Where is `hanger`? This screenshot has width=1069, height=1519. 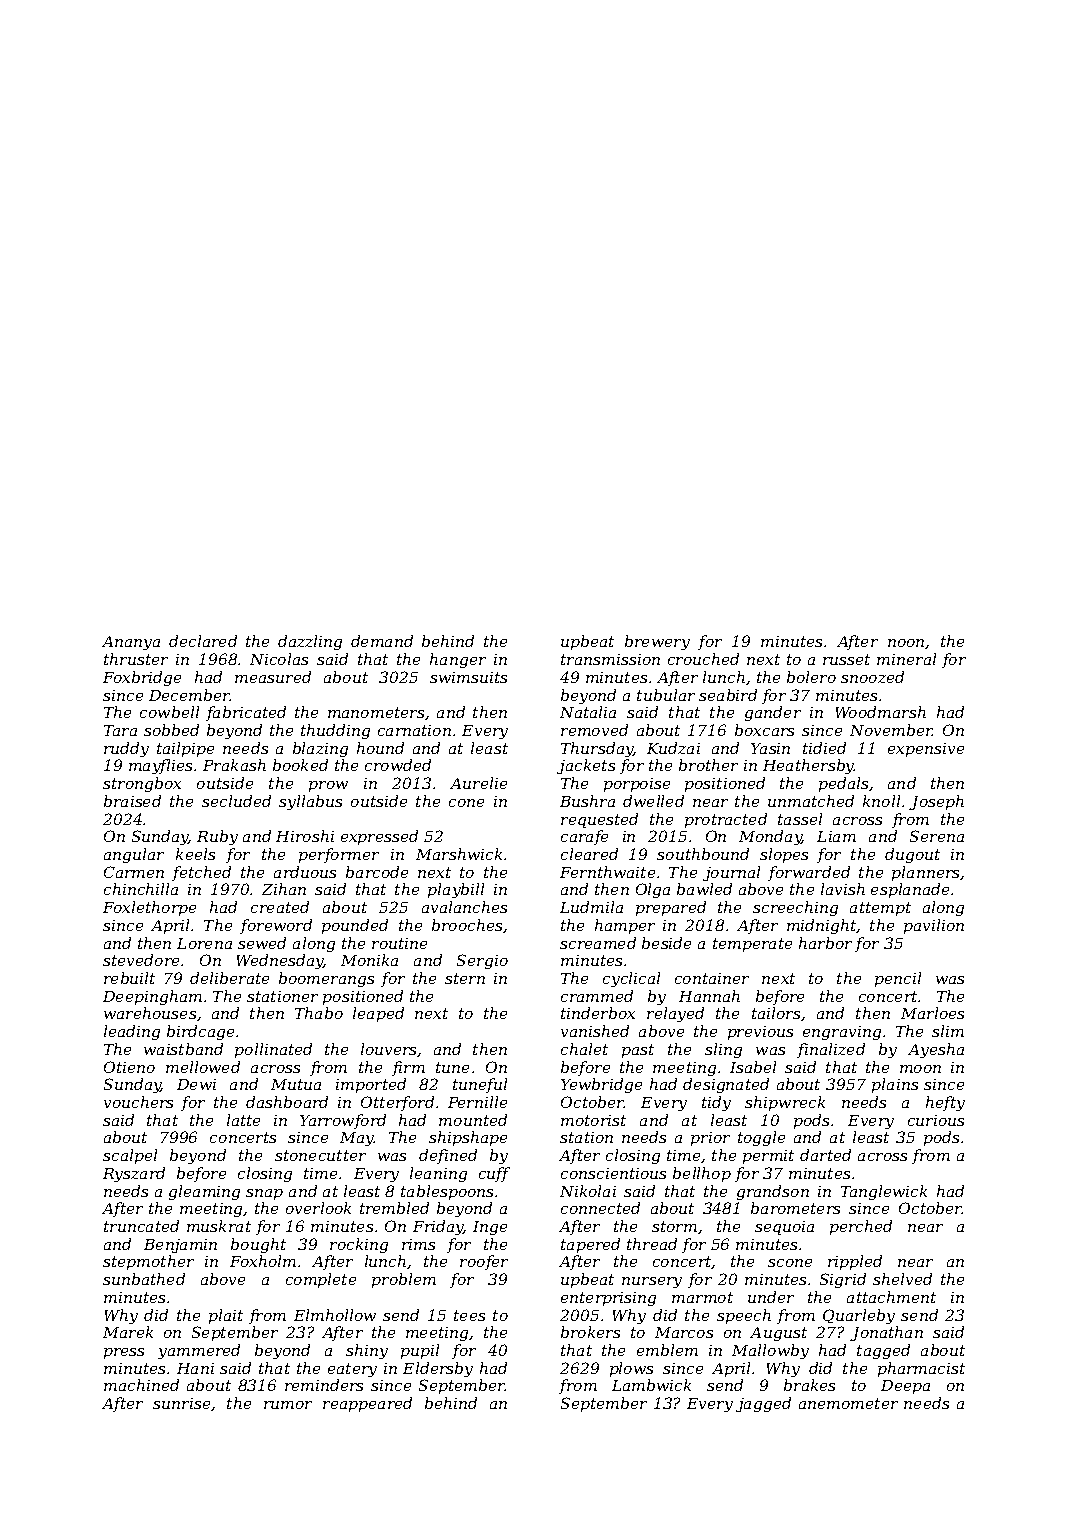 hanger is located at coordinates (458, 660).
